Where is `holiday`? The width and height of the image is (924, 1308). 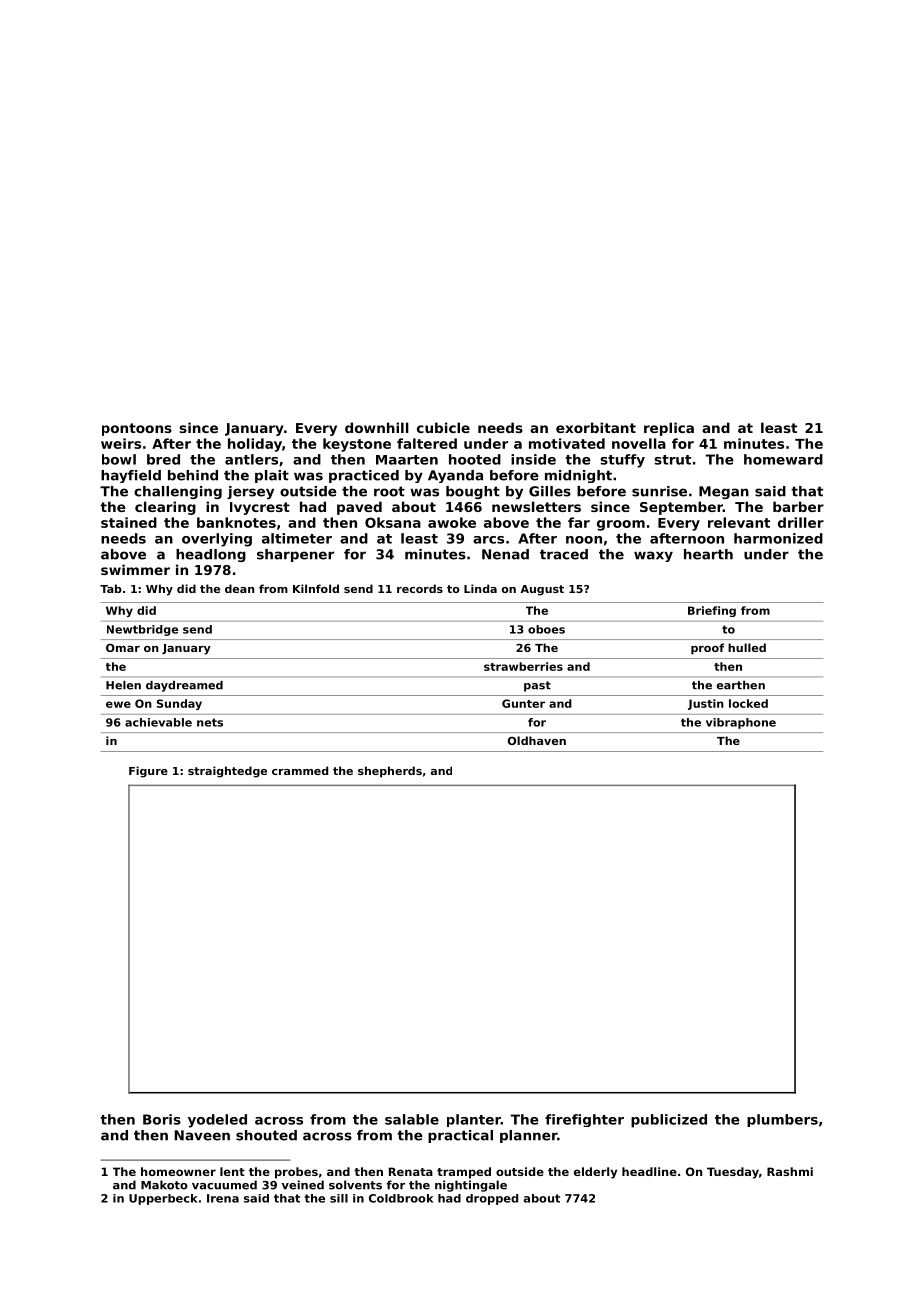
holiday is located at coordinates (255, 445).
